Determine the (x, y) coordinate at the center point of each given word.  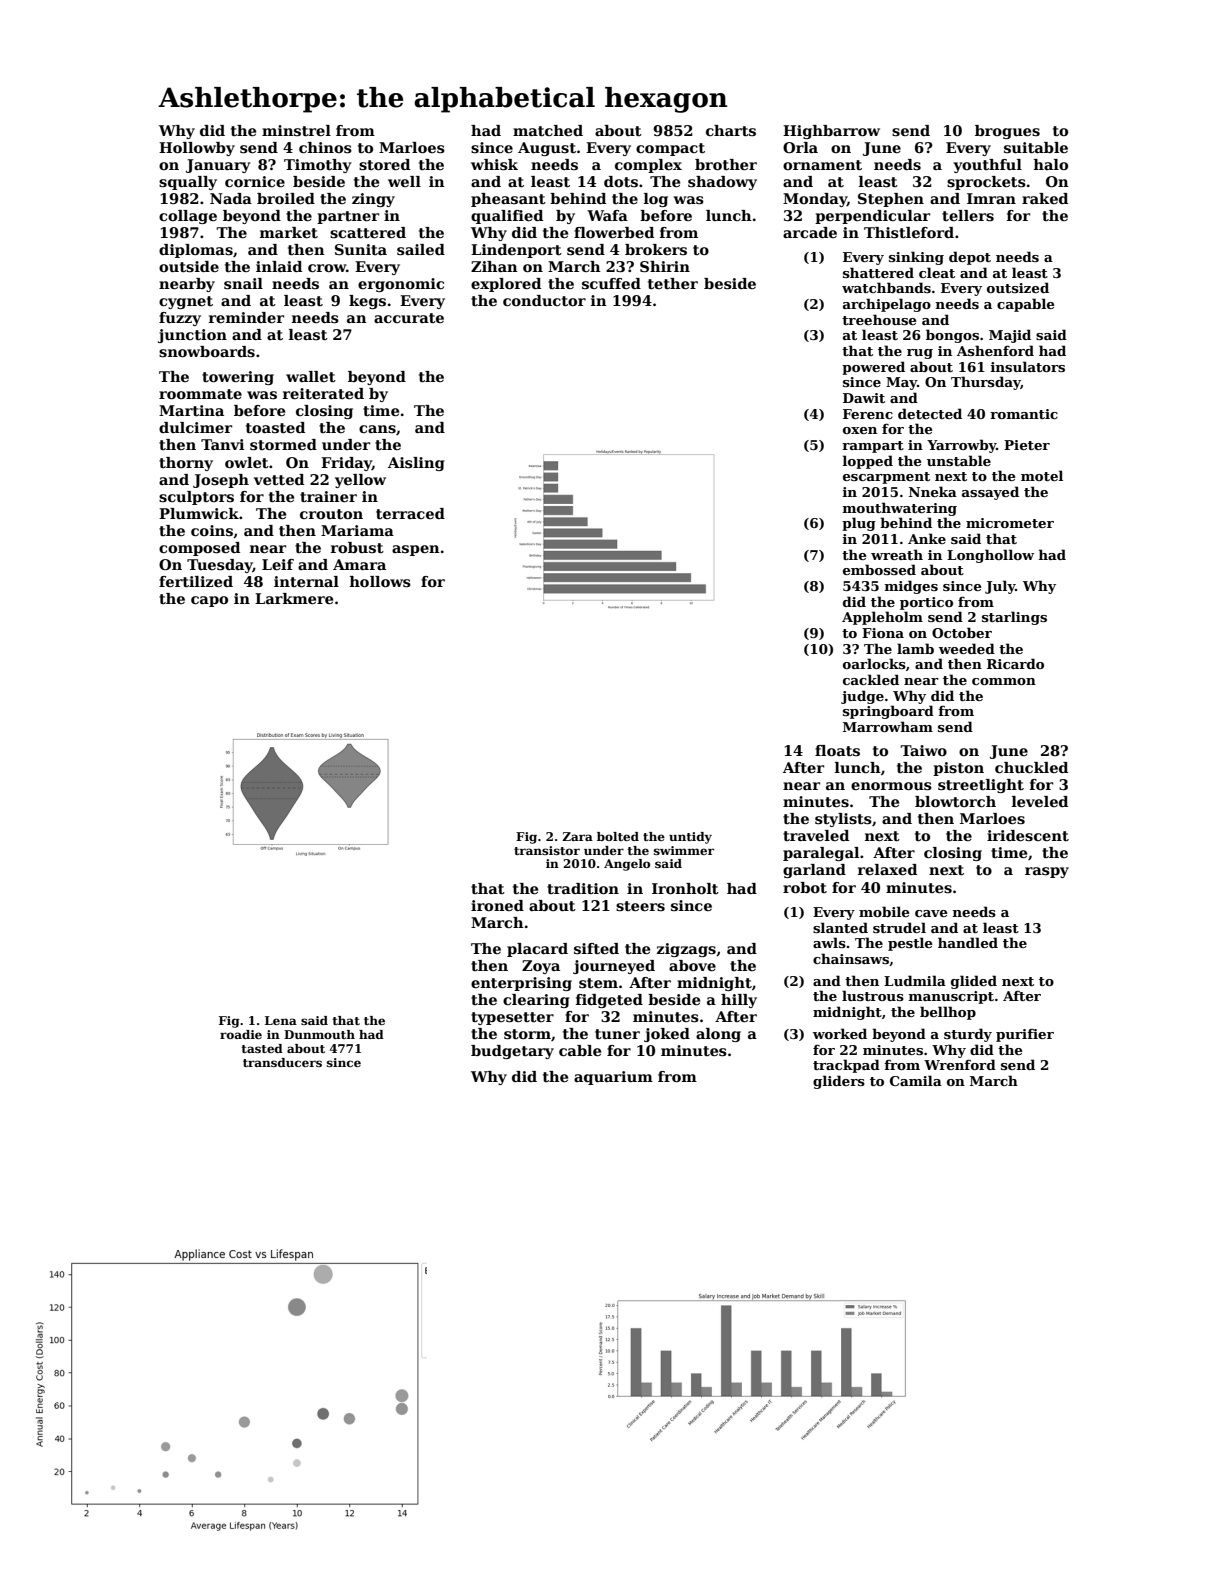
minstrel (296, 130)
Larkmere (294, 598)
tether (673, 283)
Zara (577, 836)
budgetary (512, 1052)
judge (862, 697)
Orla (800, 147)
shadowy (722, 183)
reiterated (323, 393)
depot (970, 258)
